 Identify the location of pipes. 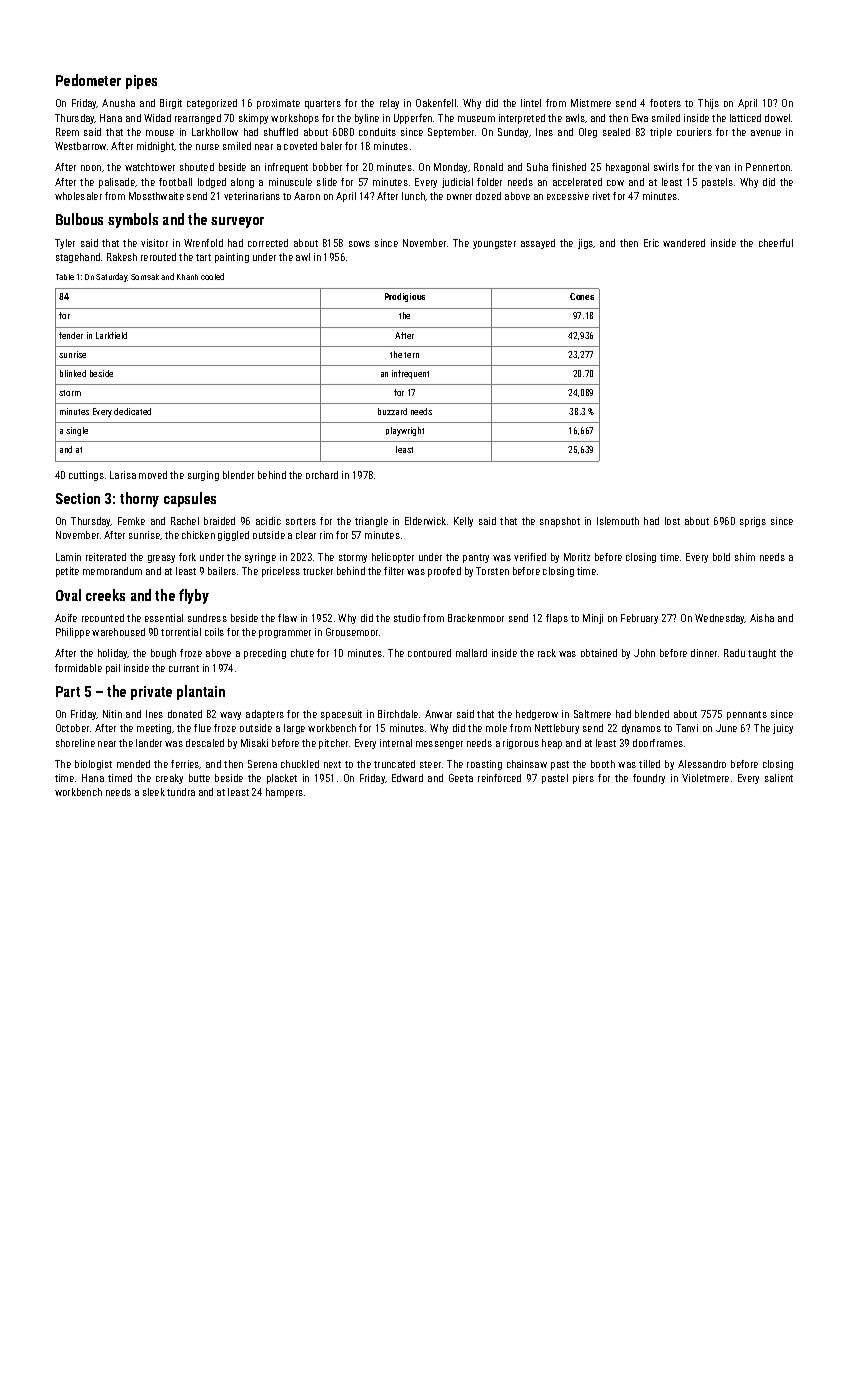
(141, 82).
